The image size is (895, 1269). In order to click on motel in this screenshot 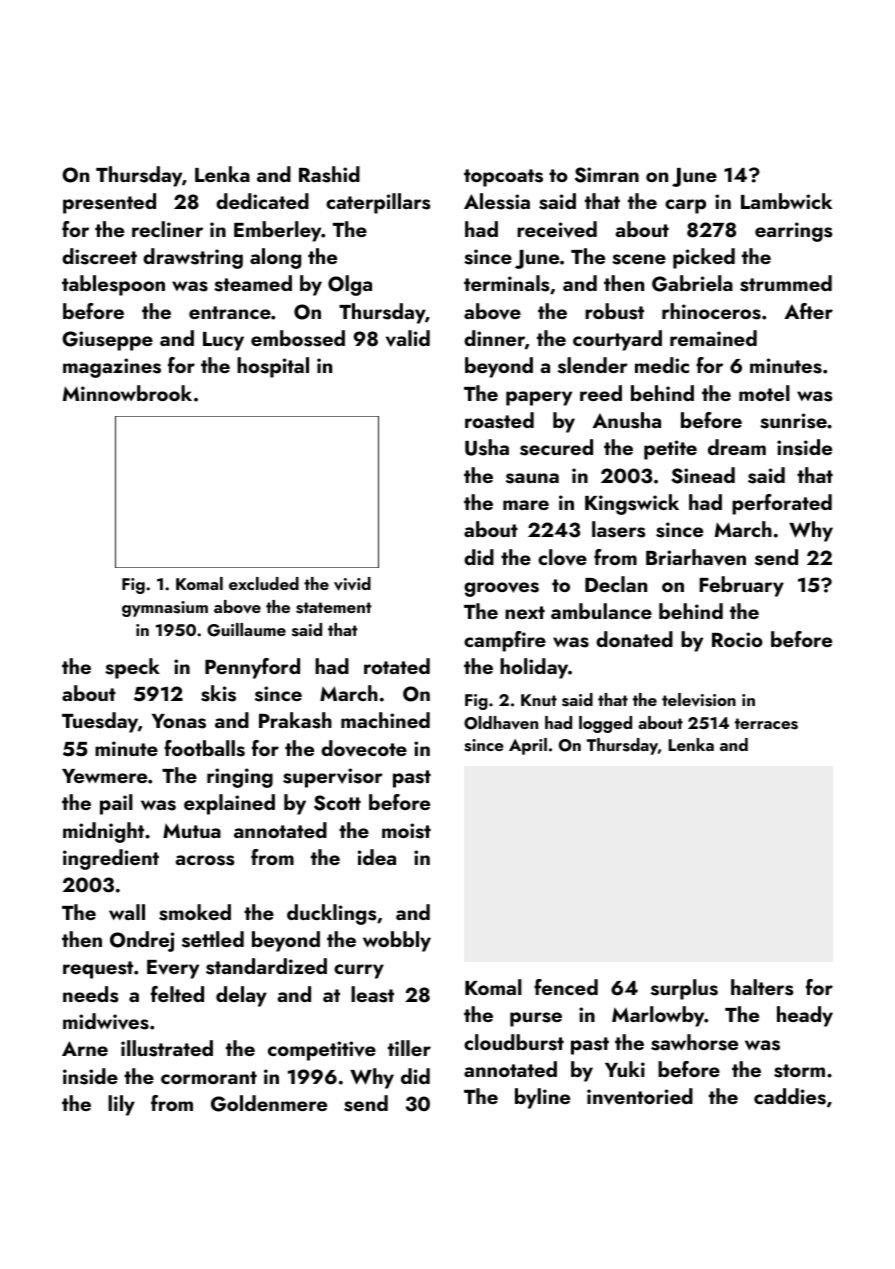, I will do `click(764, 393)`.
